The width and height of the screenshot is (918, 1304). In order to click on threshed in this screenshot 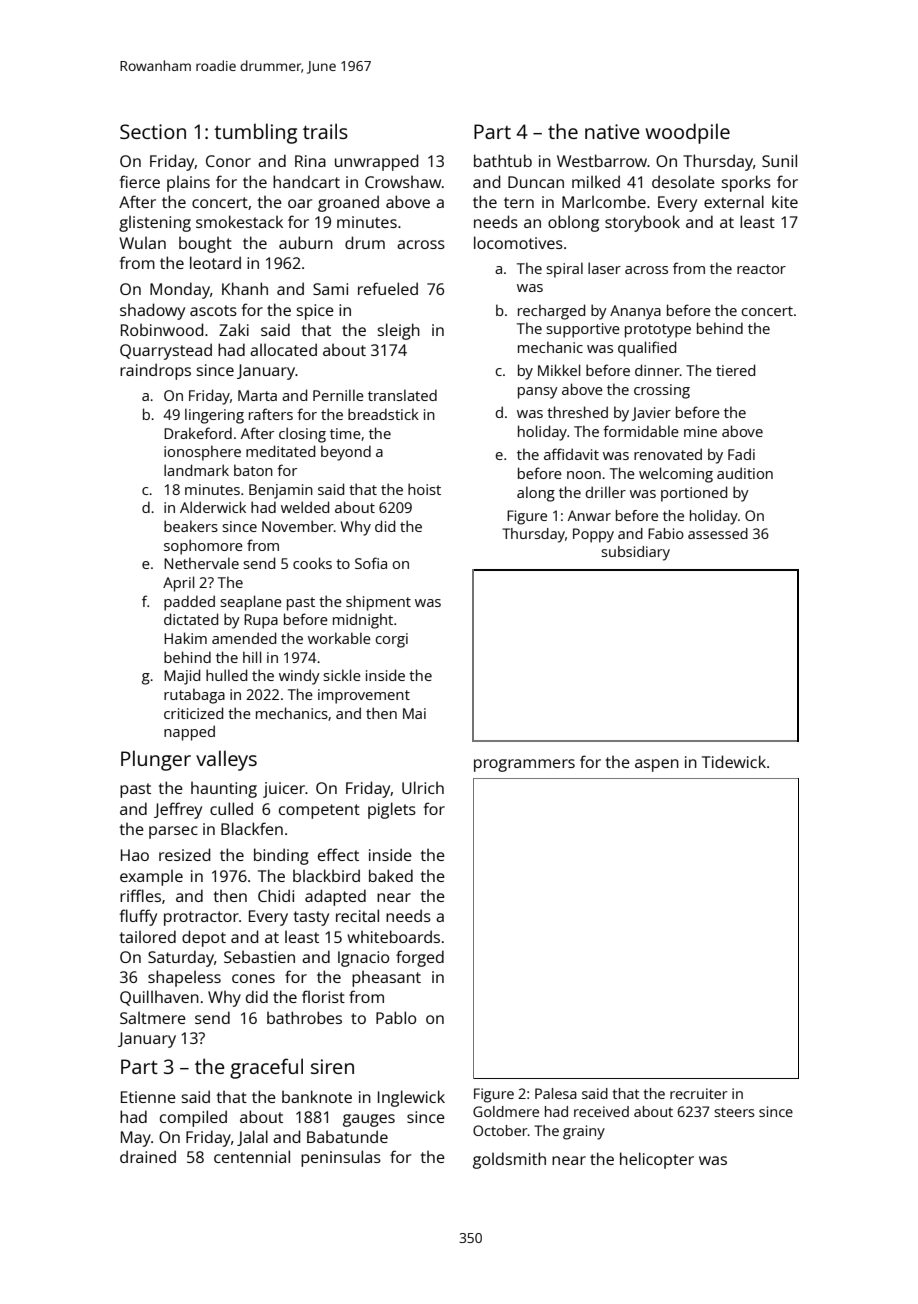, I will do `click(577, 412)`.
